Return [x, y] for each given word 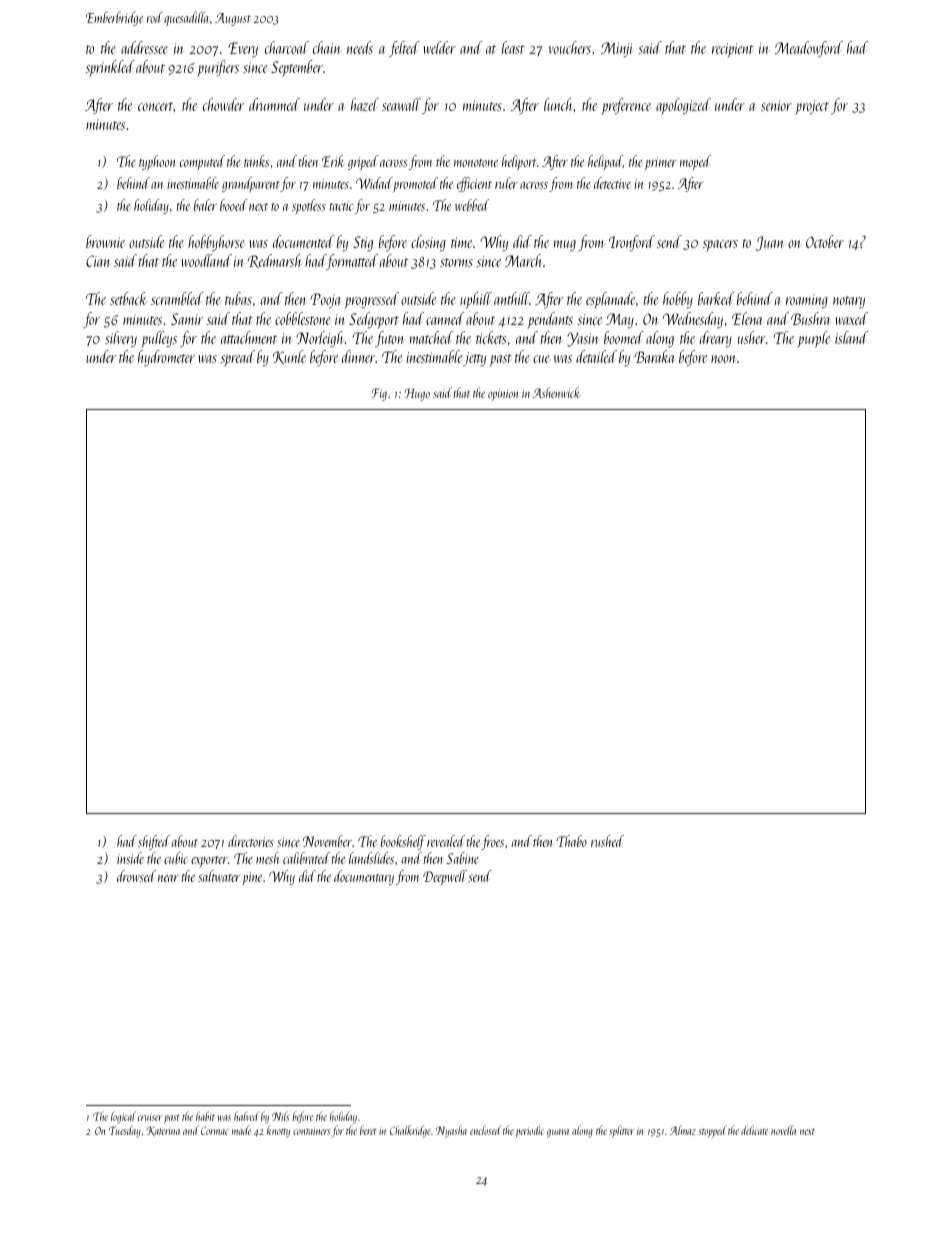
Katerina [163, 1131]
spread [238, 358]
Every [243, 49]
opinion [503, 395]
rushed [607, 841]
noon [723, 359]
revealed [446, 841]
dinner [358, 356]
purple [813, 339]
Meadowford [808, 49]
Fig [379, 394]
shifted [154, 842]
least [513, 47]
